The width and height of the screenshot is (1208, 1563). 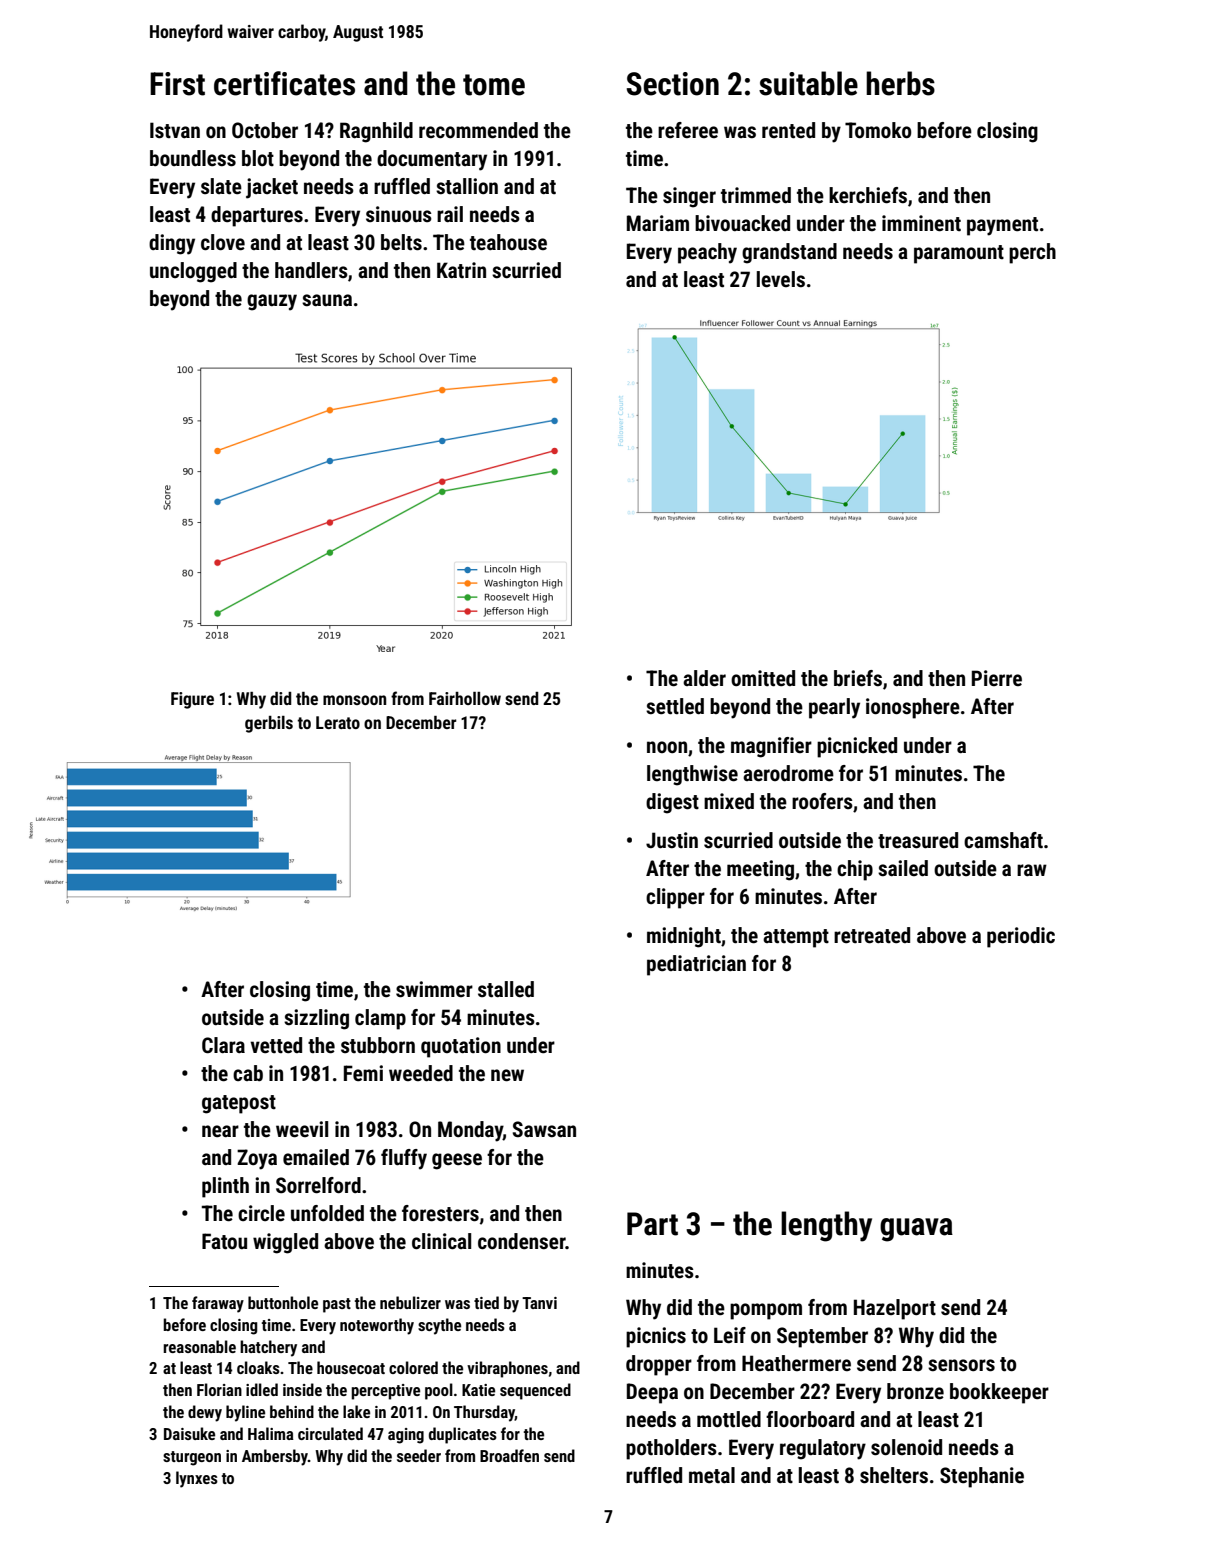 What do you see at coordinates (197, 1479) in the screenshot?
I see `lynxes` at bounding box center [197, 1479].
